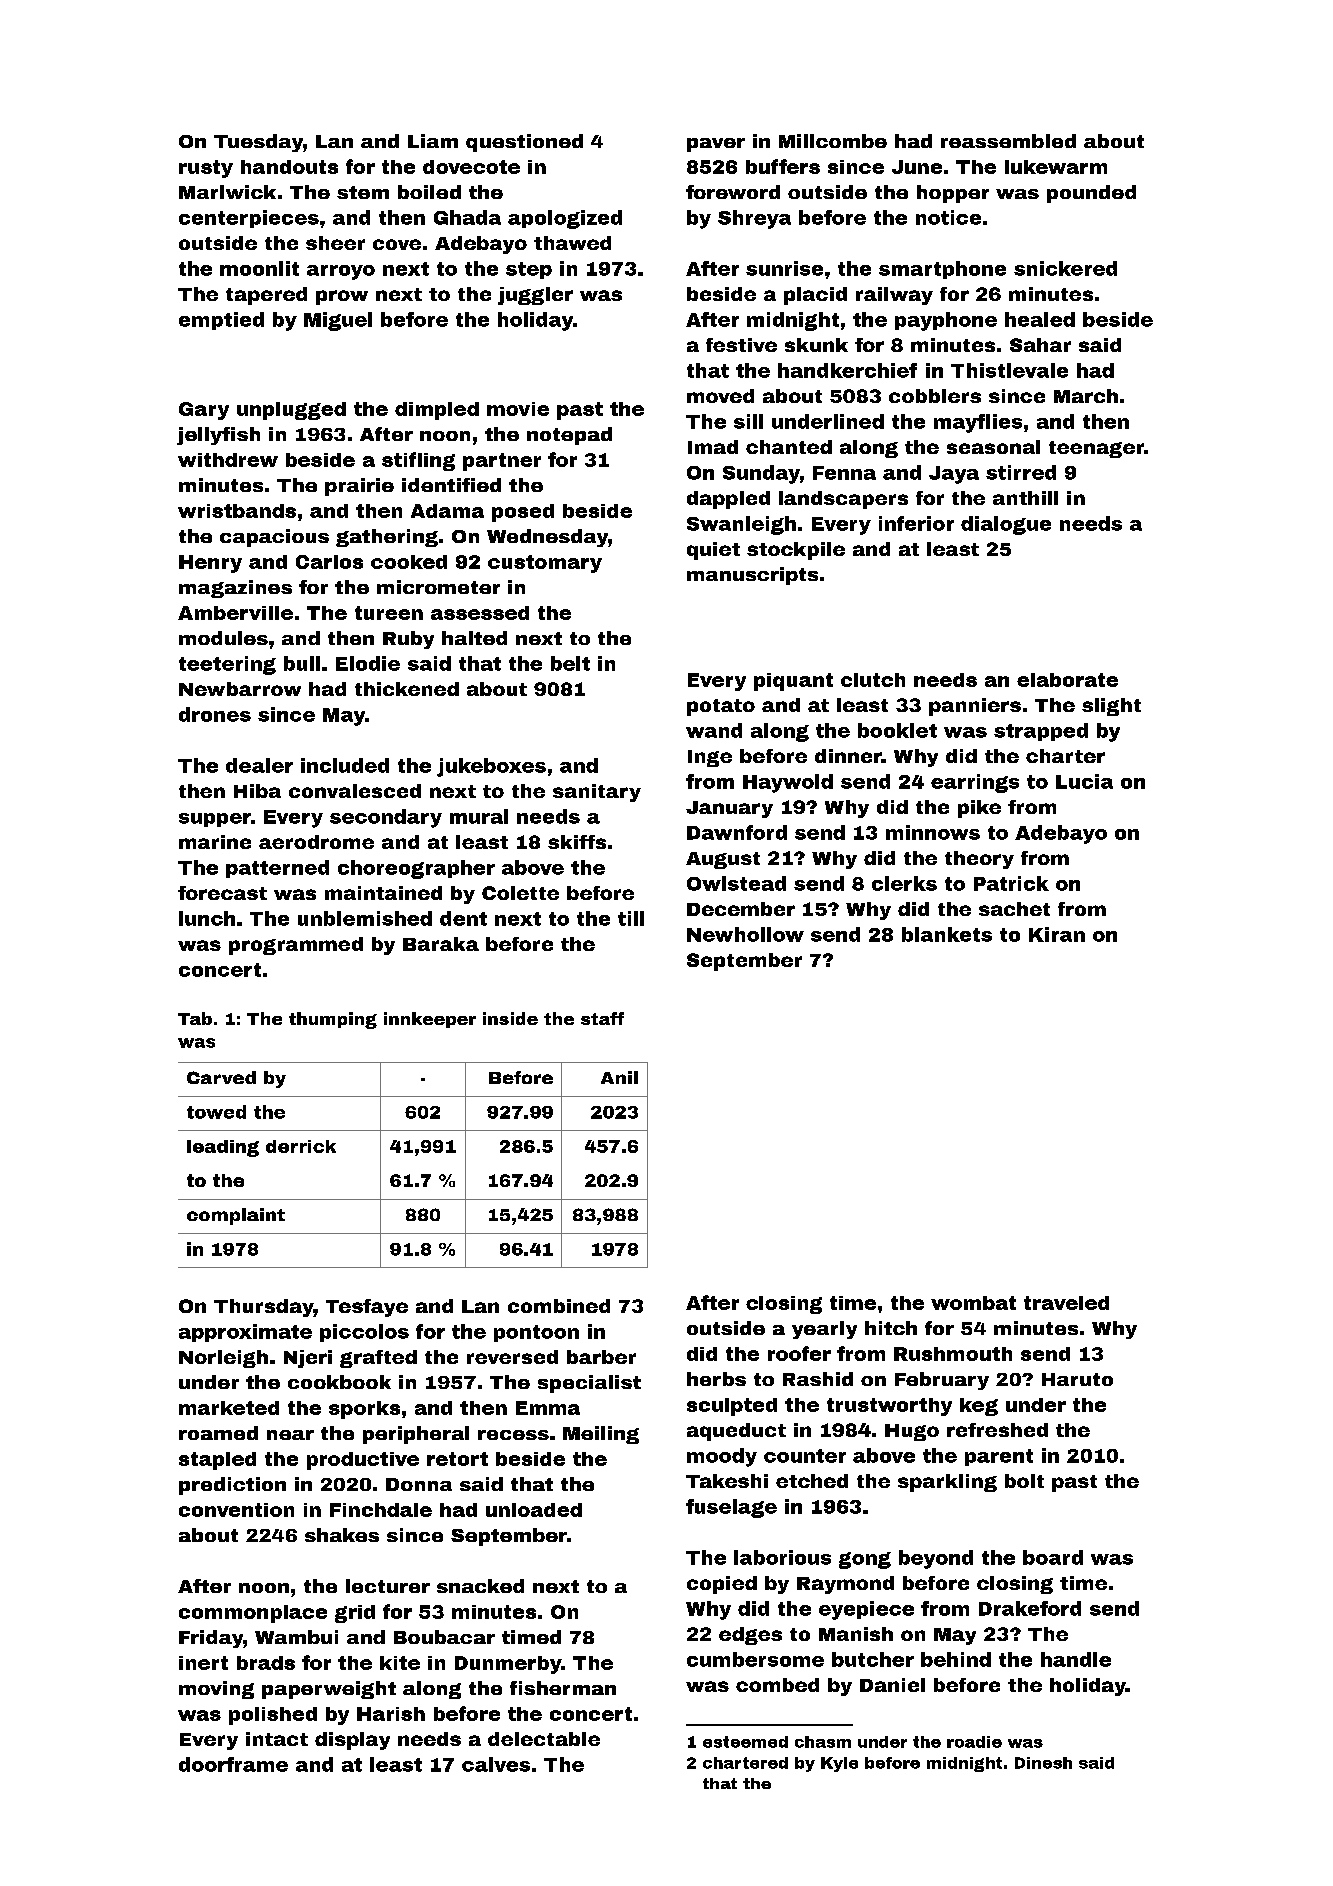 The image size is (1333, 1886). I want to click on roadie, so click(974, 1742).
